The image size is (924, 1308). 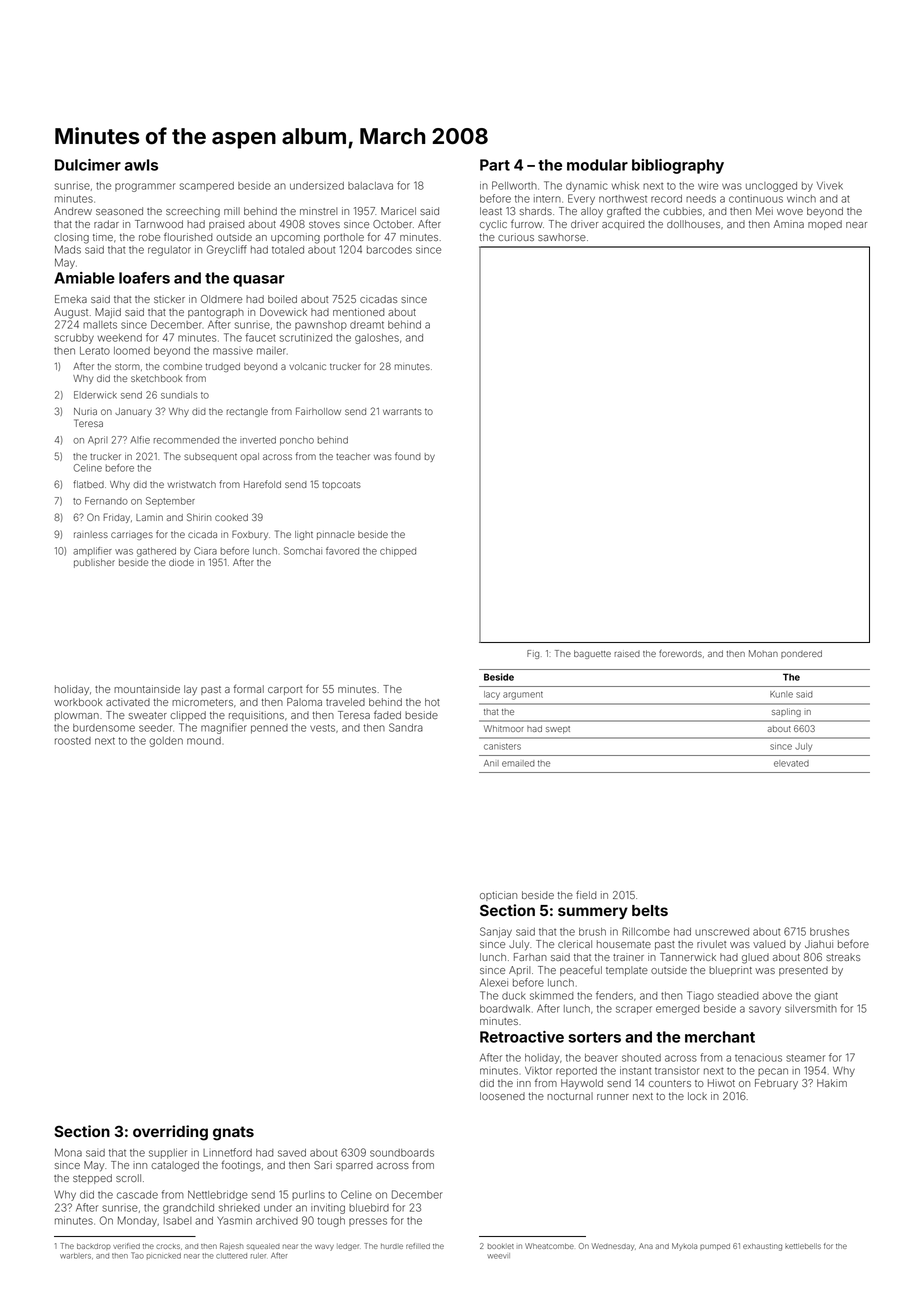 What do you see at coordinates (408, 456) in the screenshot?
I see `found` at bounding box center [408, 456].
